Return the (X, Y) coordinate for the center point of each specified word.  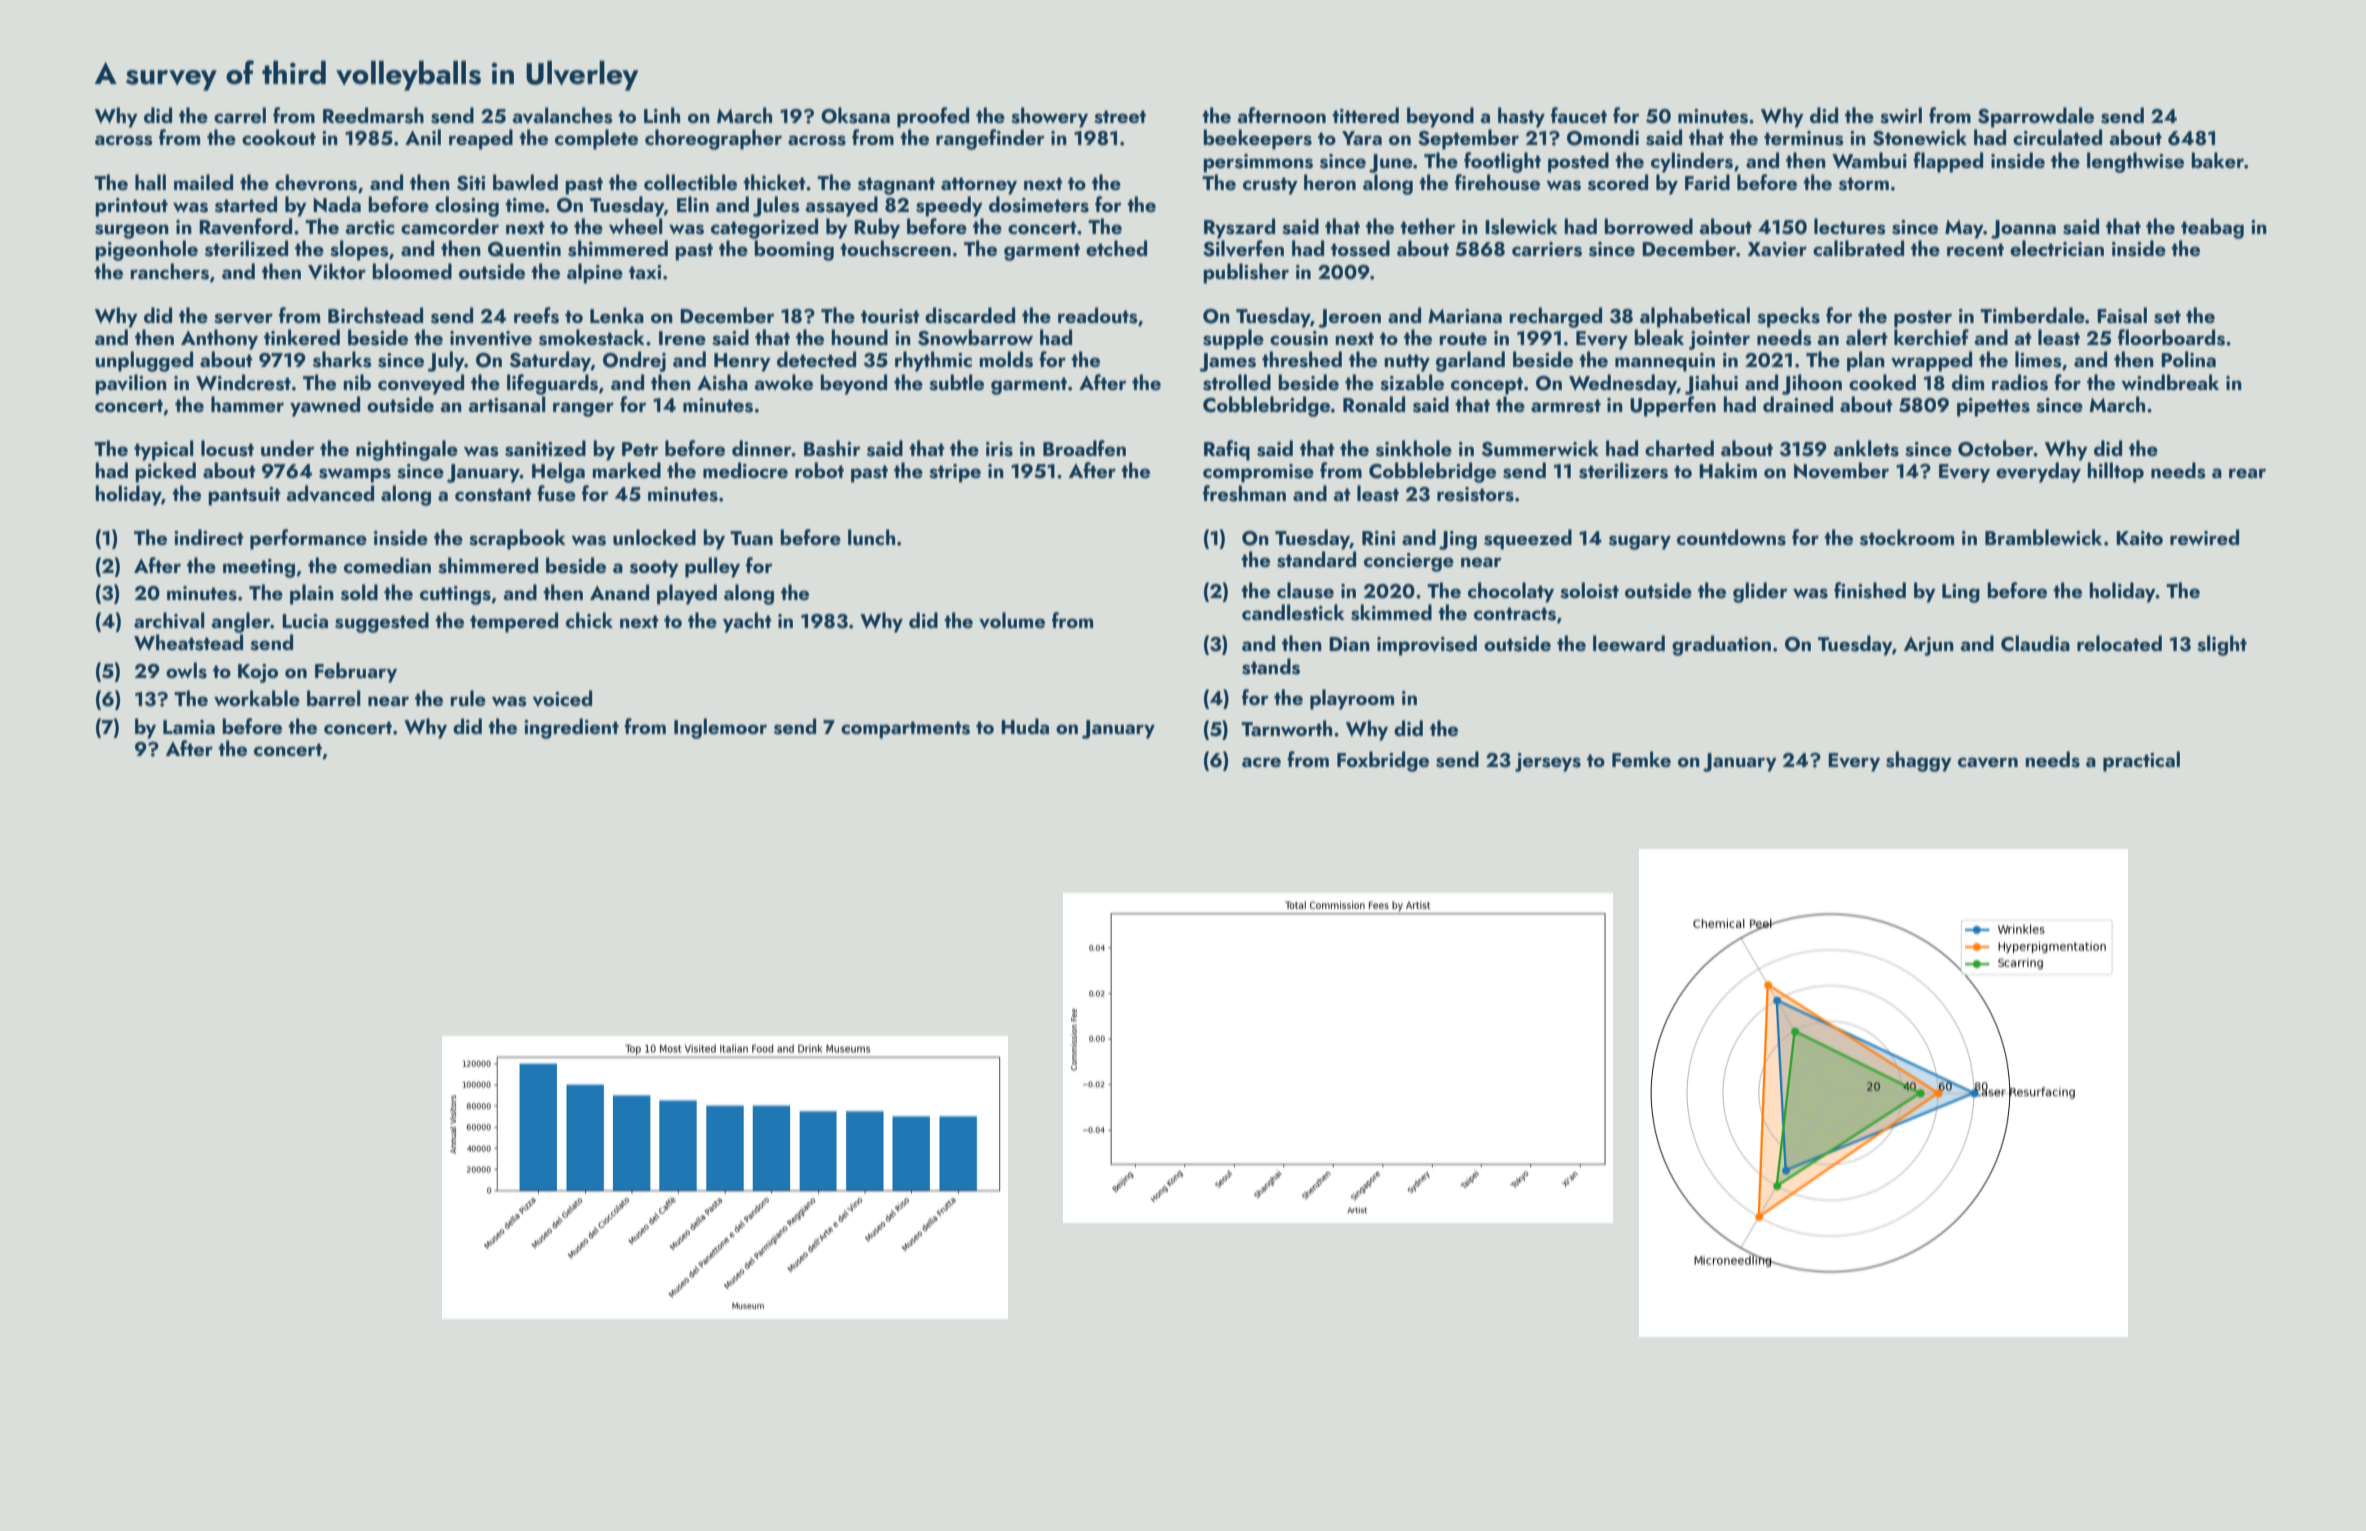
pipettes (1993, 407)
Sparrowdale (2036, 117)
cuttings (455, 595)
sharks (342, 359)
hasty (1521, 117)
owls (186, 670)
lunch (871, 537)
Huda (1025, 726)
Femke (1641, 759)
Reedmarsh (373, 115)
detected (816, 359)
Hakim (1728, 470)
